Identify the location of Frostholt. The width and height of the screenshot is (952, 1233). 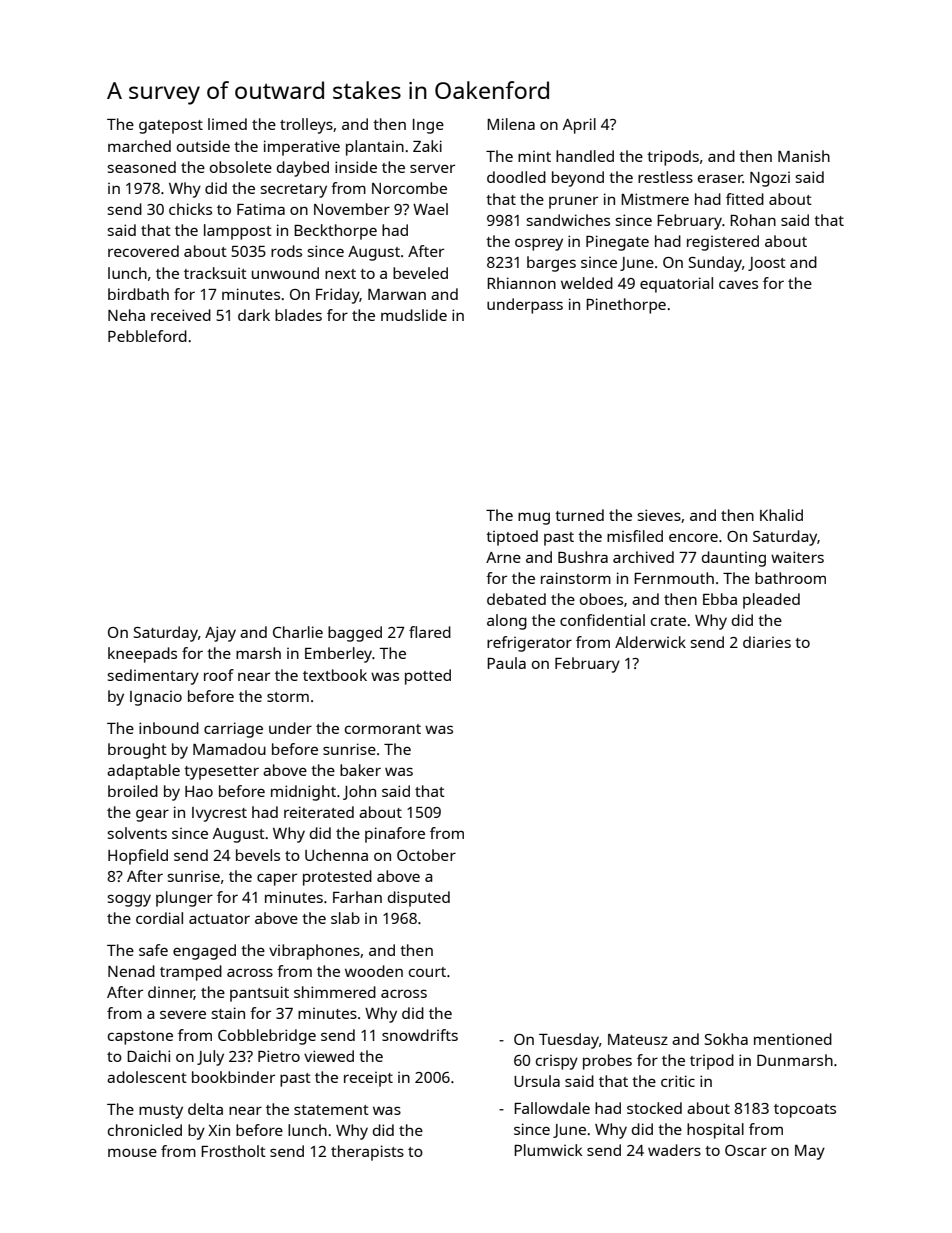
(233, 1151).
